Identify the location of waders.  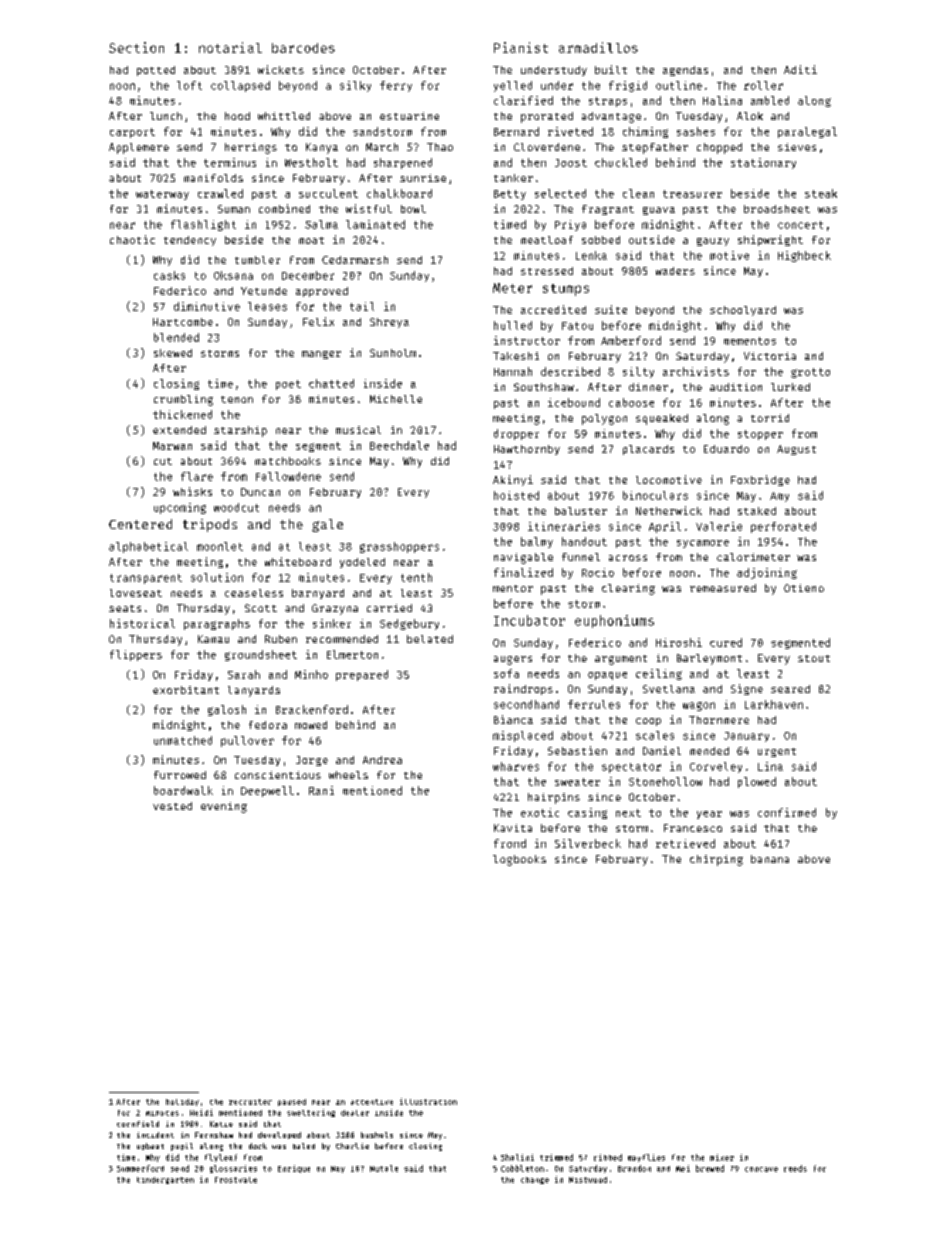
(675, 271).
